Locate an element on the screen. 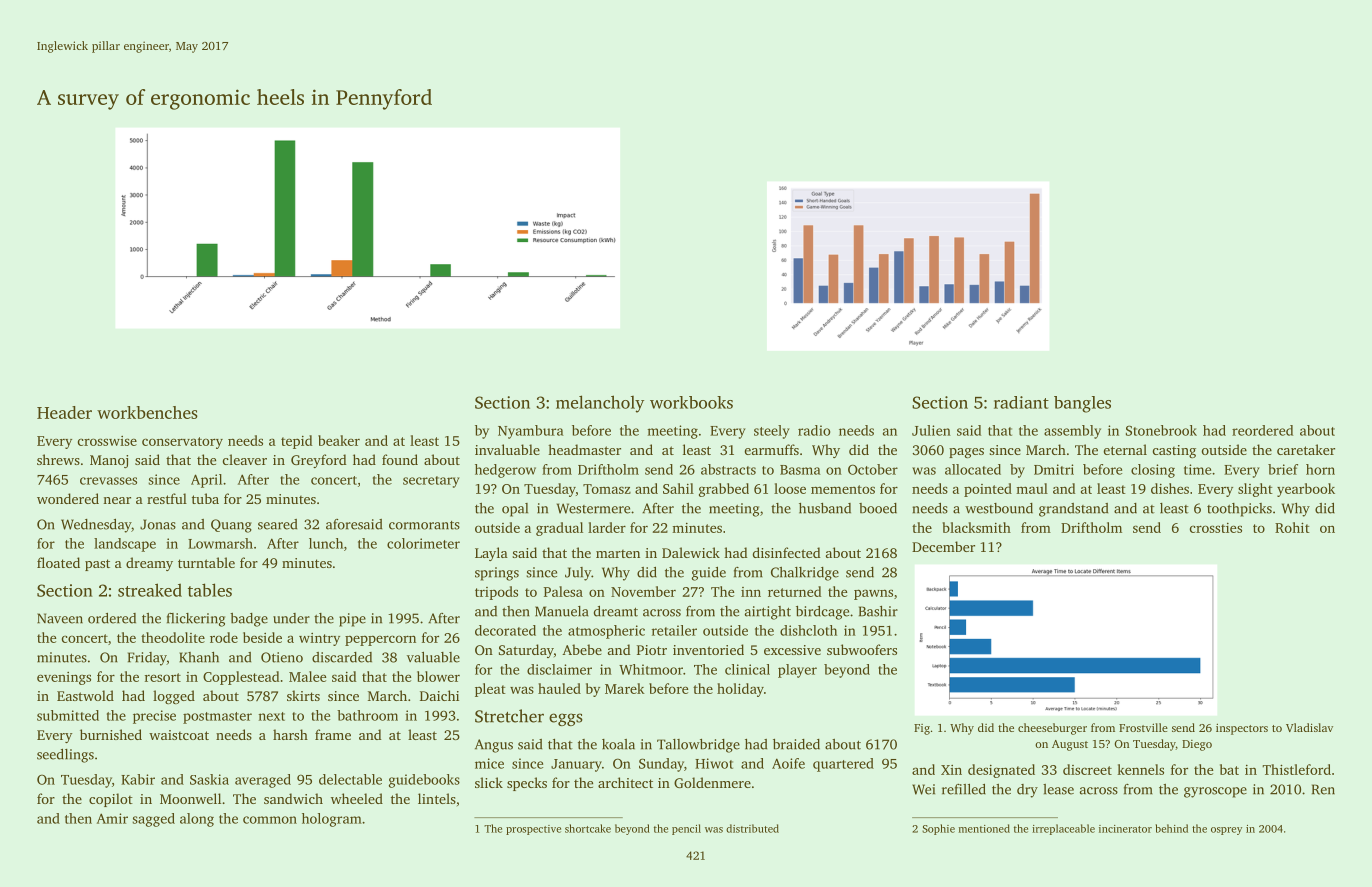 The height and width of the screenshot is (887, 1372). crosswise is located at coordinates (107, 441).
